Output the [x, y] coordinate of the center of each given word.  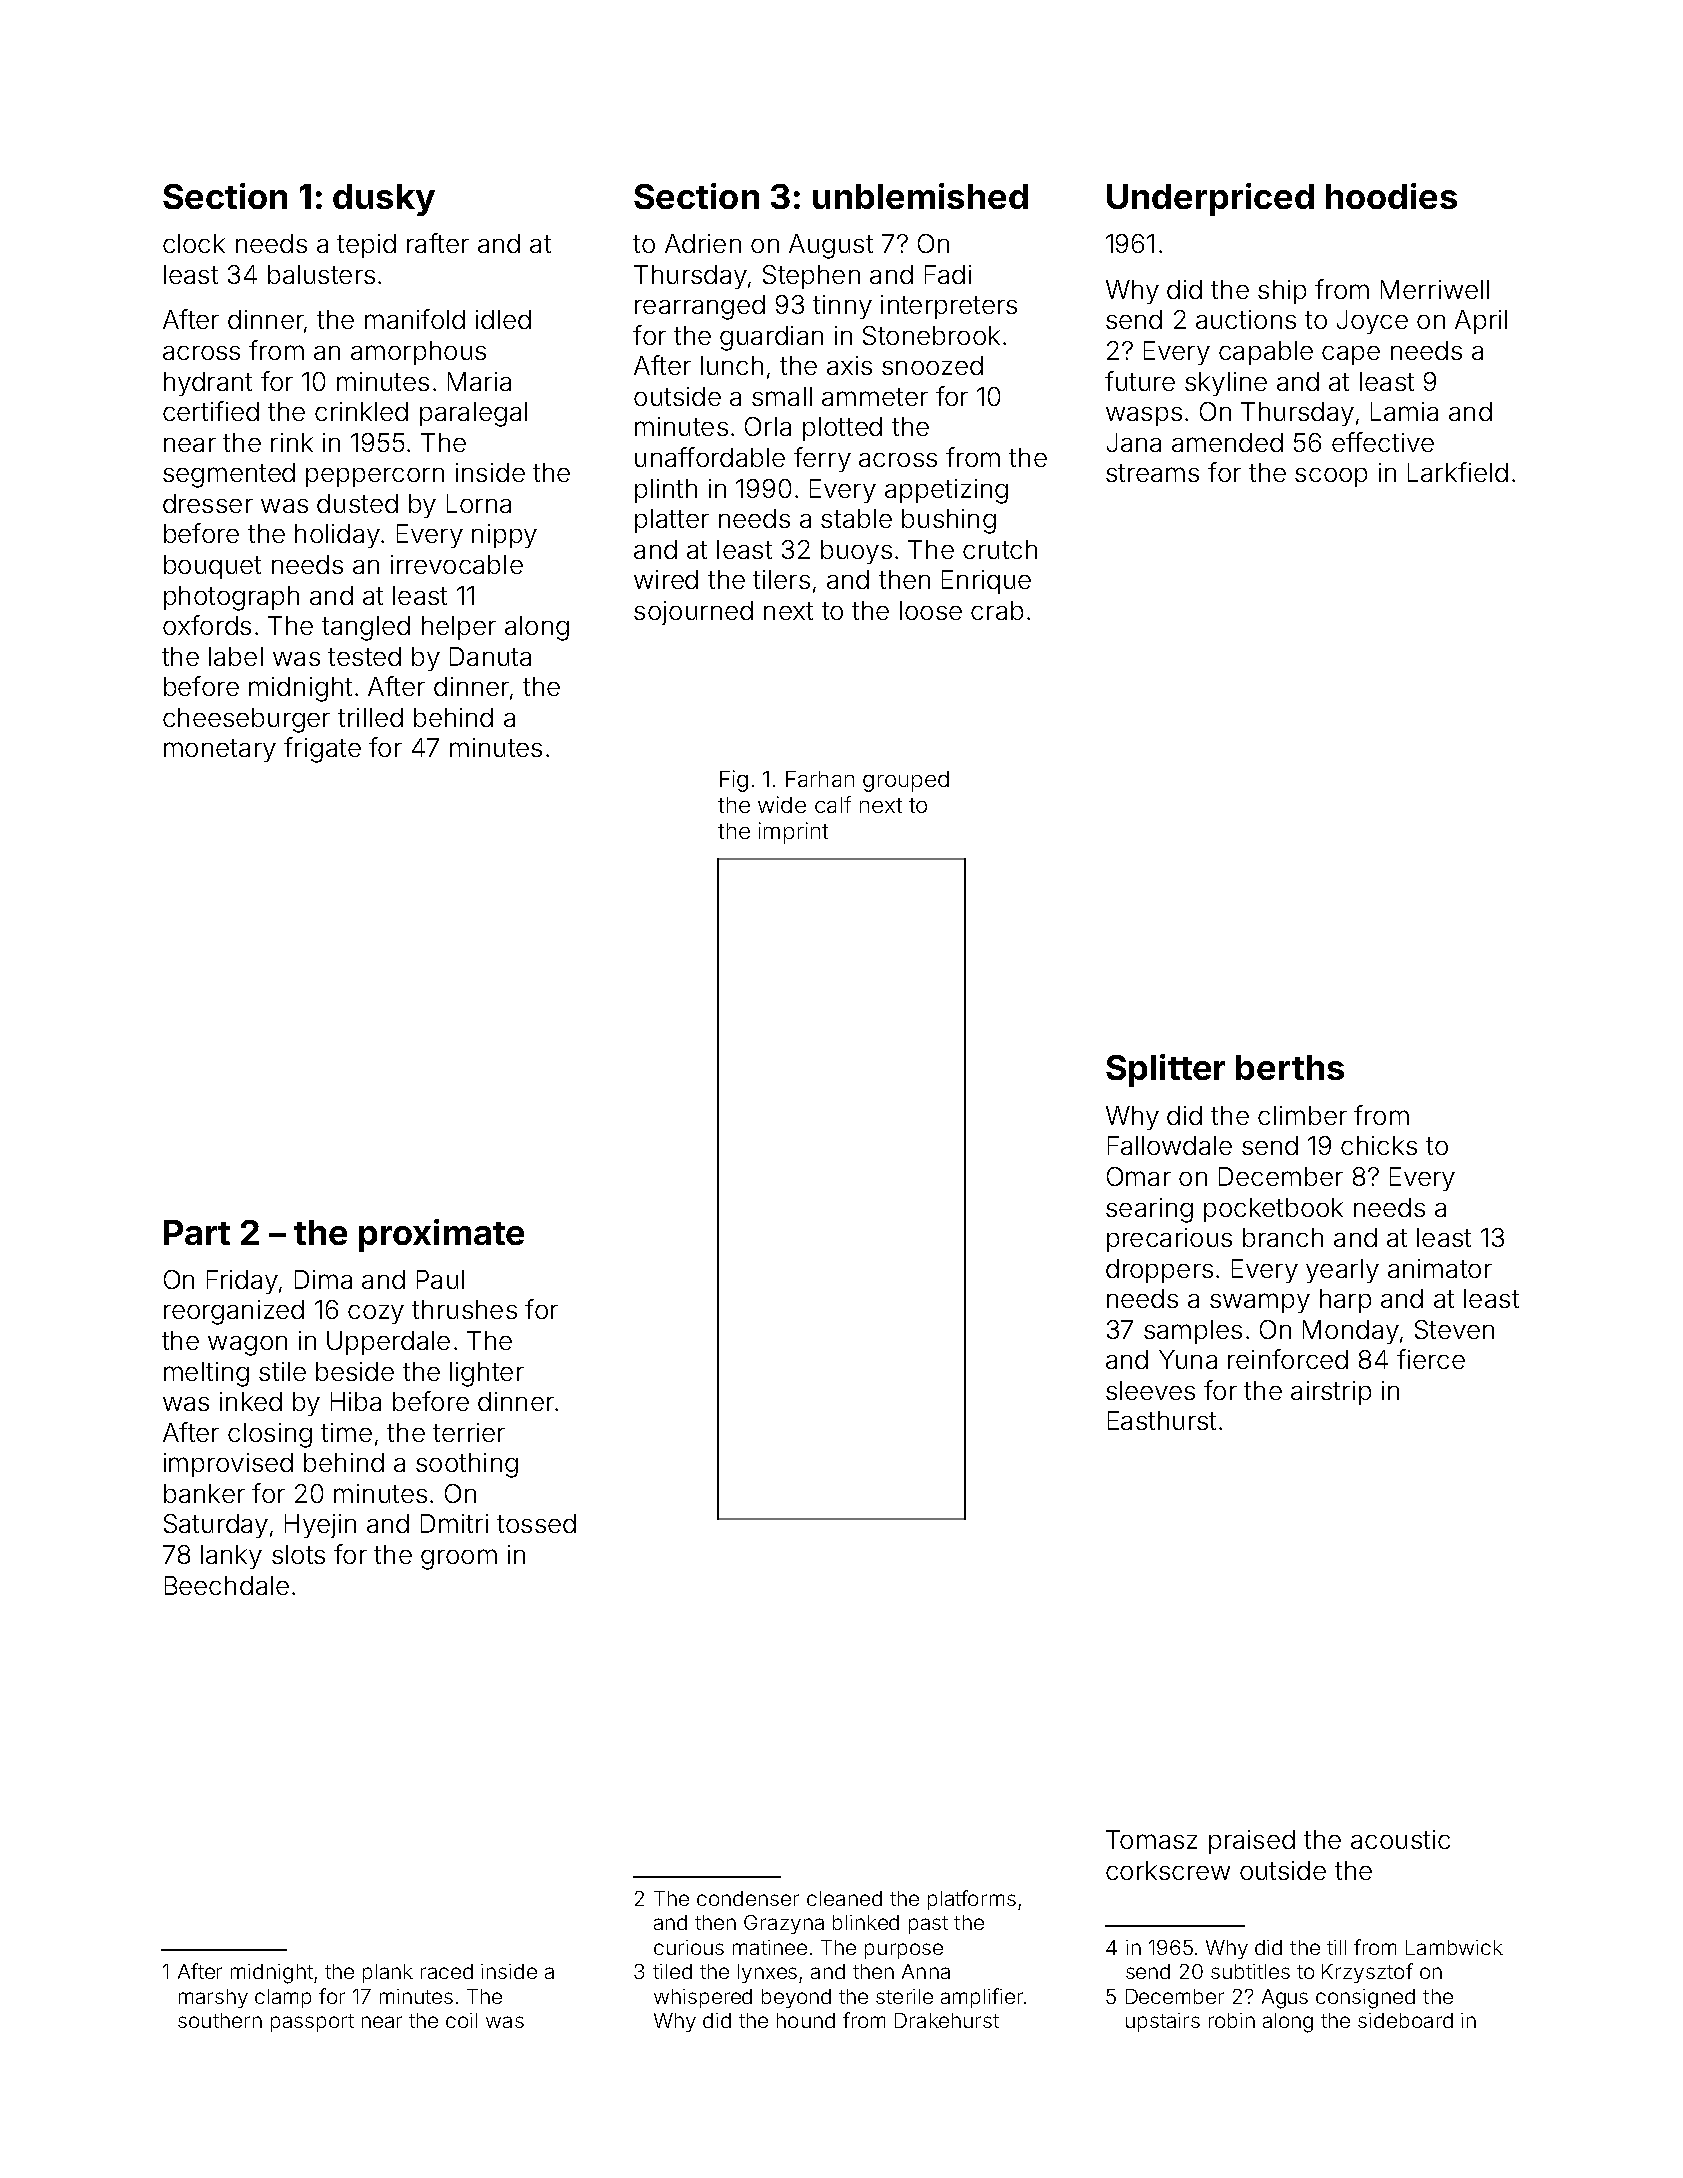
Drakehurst [947, 2020]
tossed [536, 1523]
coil [461, 2020]
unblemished [920, 196]
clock [194, 243]
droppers [1159, 1271]
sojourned [693, 613]
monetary [220, 750]
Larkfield [1458, 472]
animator [1440, 1268]
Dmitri [454, 1523]
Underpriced [1210, 199]
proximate [441, 1235]
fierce [1431, 1359]
